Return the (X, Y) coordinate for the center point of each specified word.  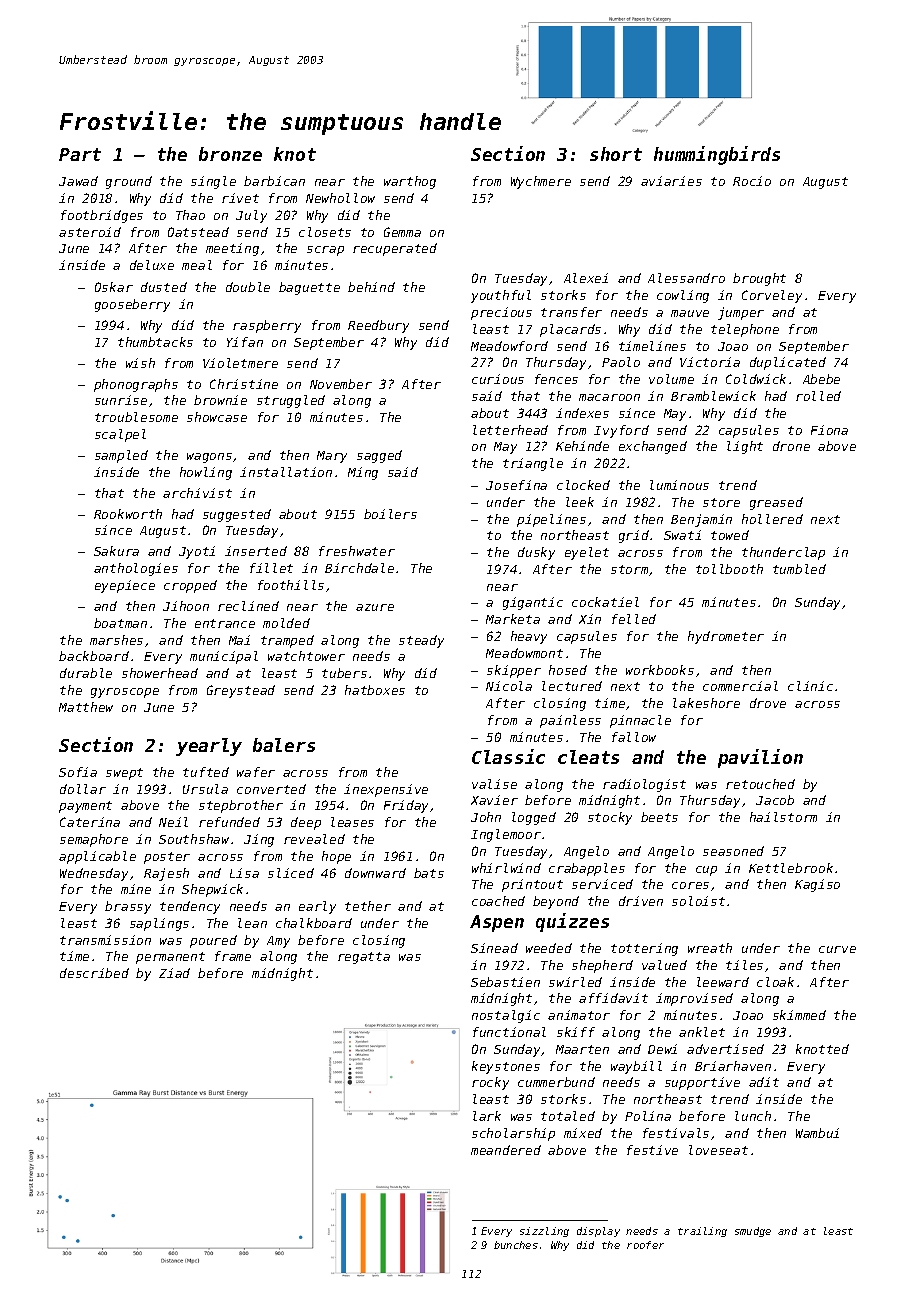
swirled (575, 982)
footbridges (102, 216)
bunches (516, 1245)
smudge (753, 1232)
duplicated (788, 363)
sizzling (544, 1232)
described (94, 973)
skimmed (799, 1015)
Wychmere (541, 182)
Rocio (752, 181)
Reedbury (378, 326)
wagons (209, 458)
